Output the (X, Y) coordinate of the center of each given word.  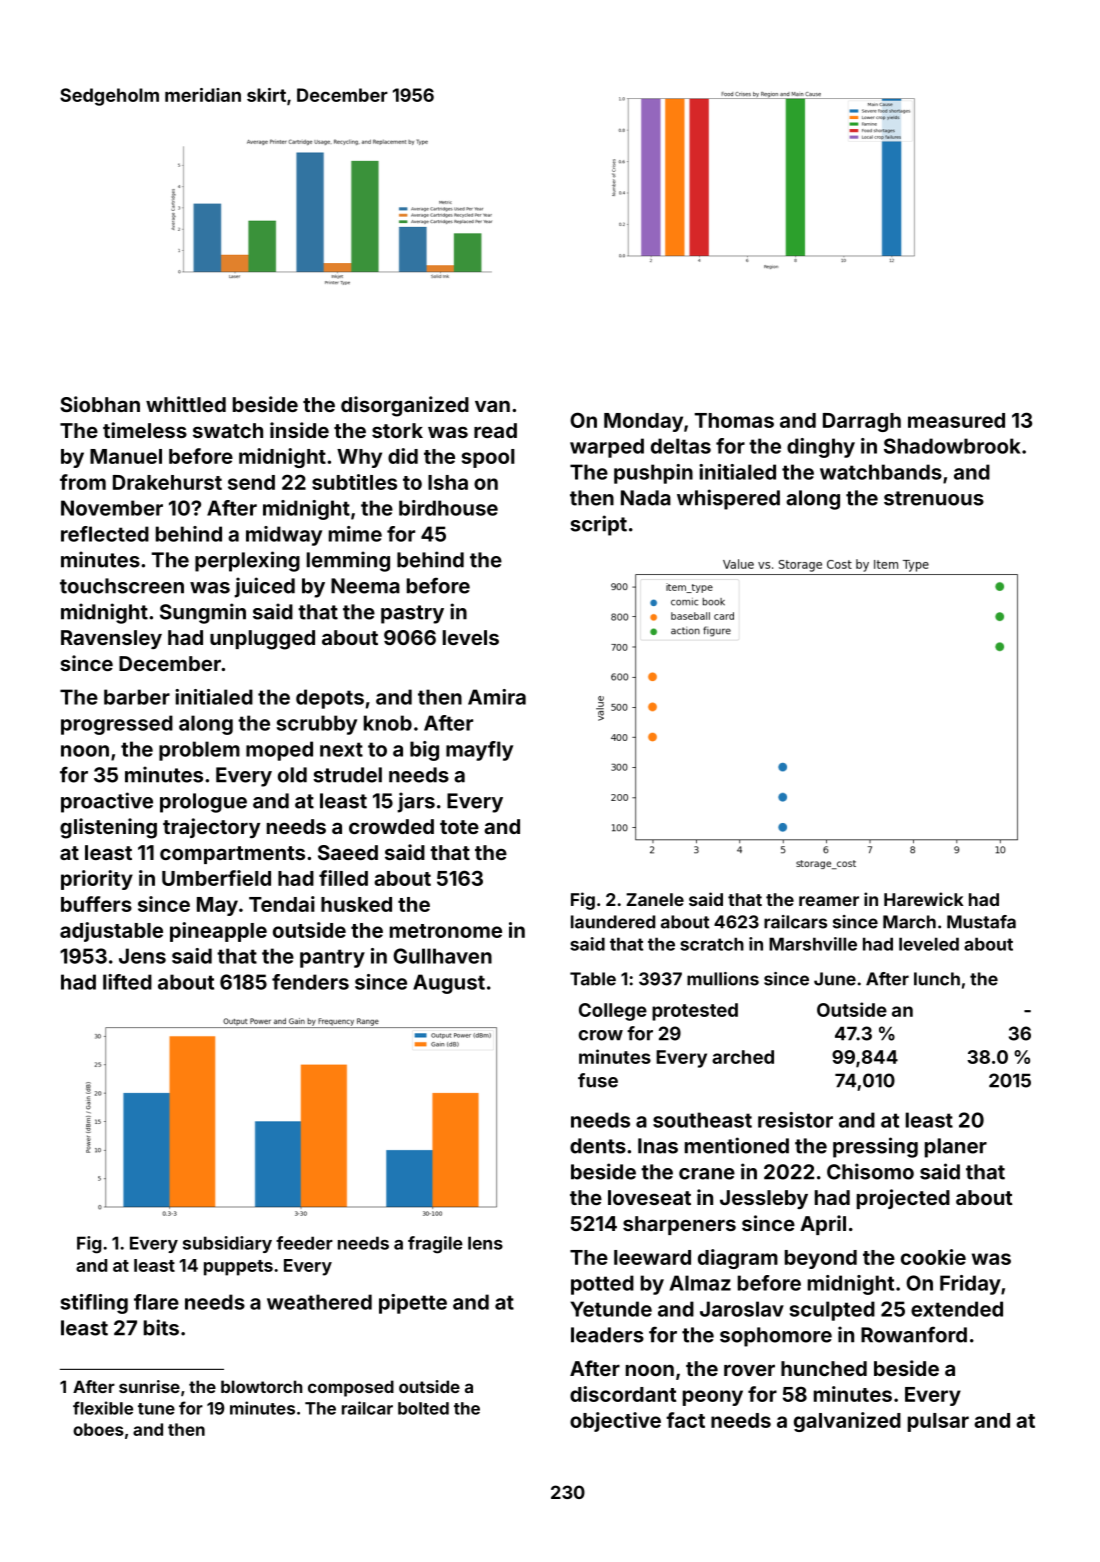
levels (471, 637)
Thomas (734, 420)
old (292, 775)
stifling (94, 1304)
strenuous (934, 498)
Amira (497, 697)
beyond (821, 1259)
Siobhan (100, 404)
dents (598, 1146)
